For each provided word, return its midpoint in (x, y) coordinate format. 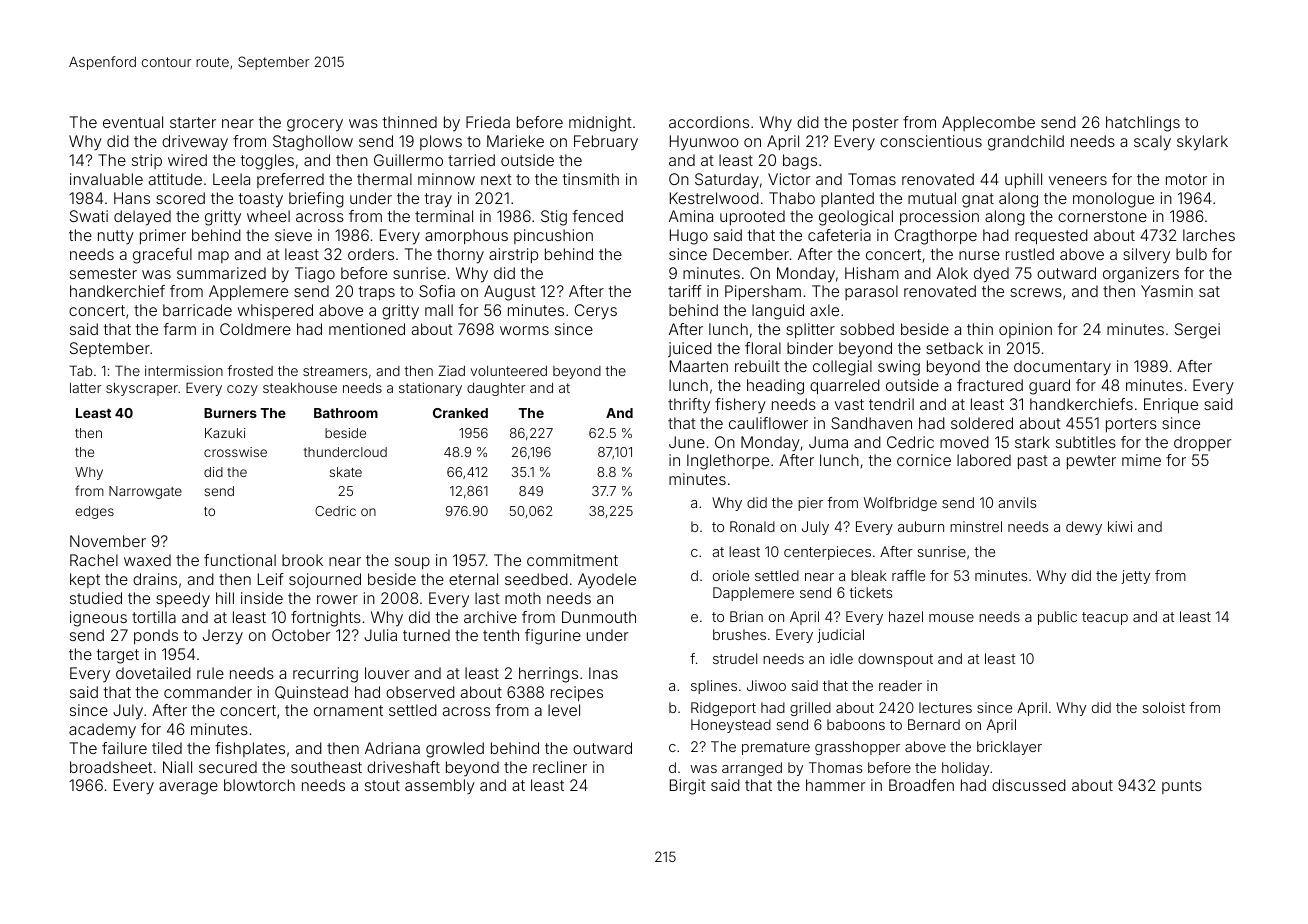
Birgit (688, 787)
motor (1186, 179)
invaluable (106, 179)
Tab (80, 370)
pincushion (553, 236)
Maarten (699, 366)
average (188, 788)
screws (1036, 292)
